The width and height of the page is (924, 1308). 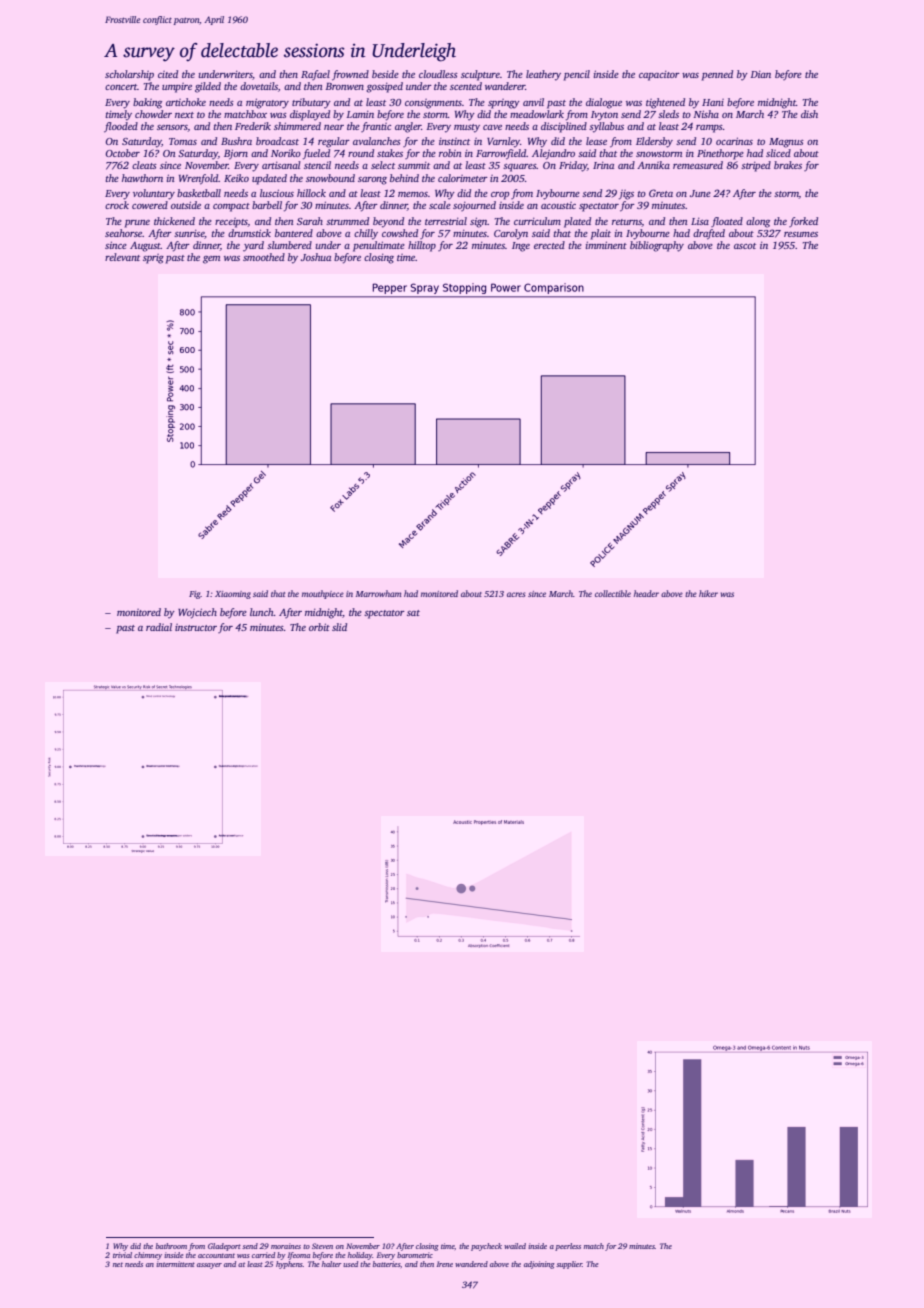 What do you see at coordinates (323, 594) in the page?
I see `mouthpiece` at bounding box center [323, 594].
